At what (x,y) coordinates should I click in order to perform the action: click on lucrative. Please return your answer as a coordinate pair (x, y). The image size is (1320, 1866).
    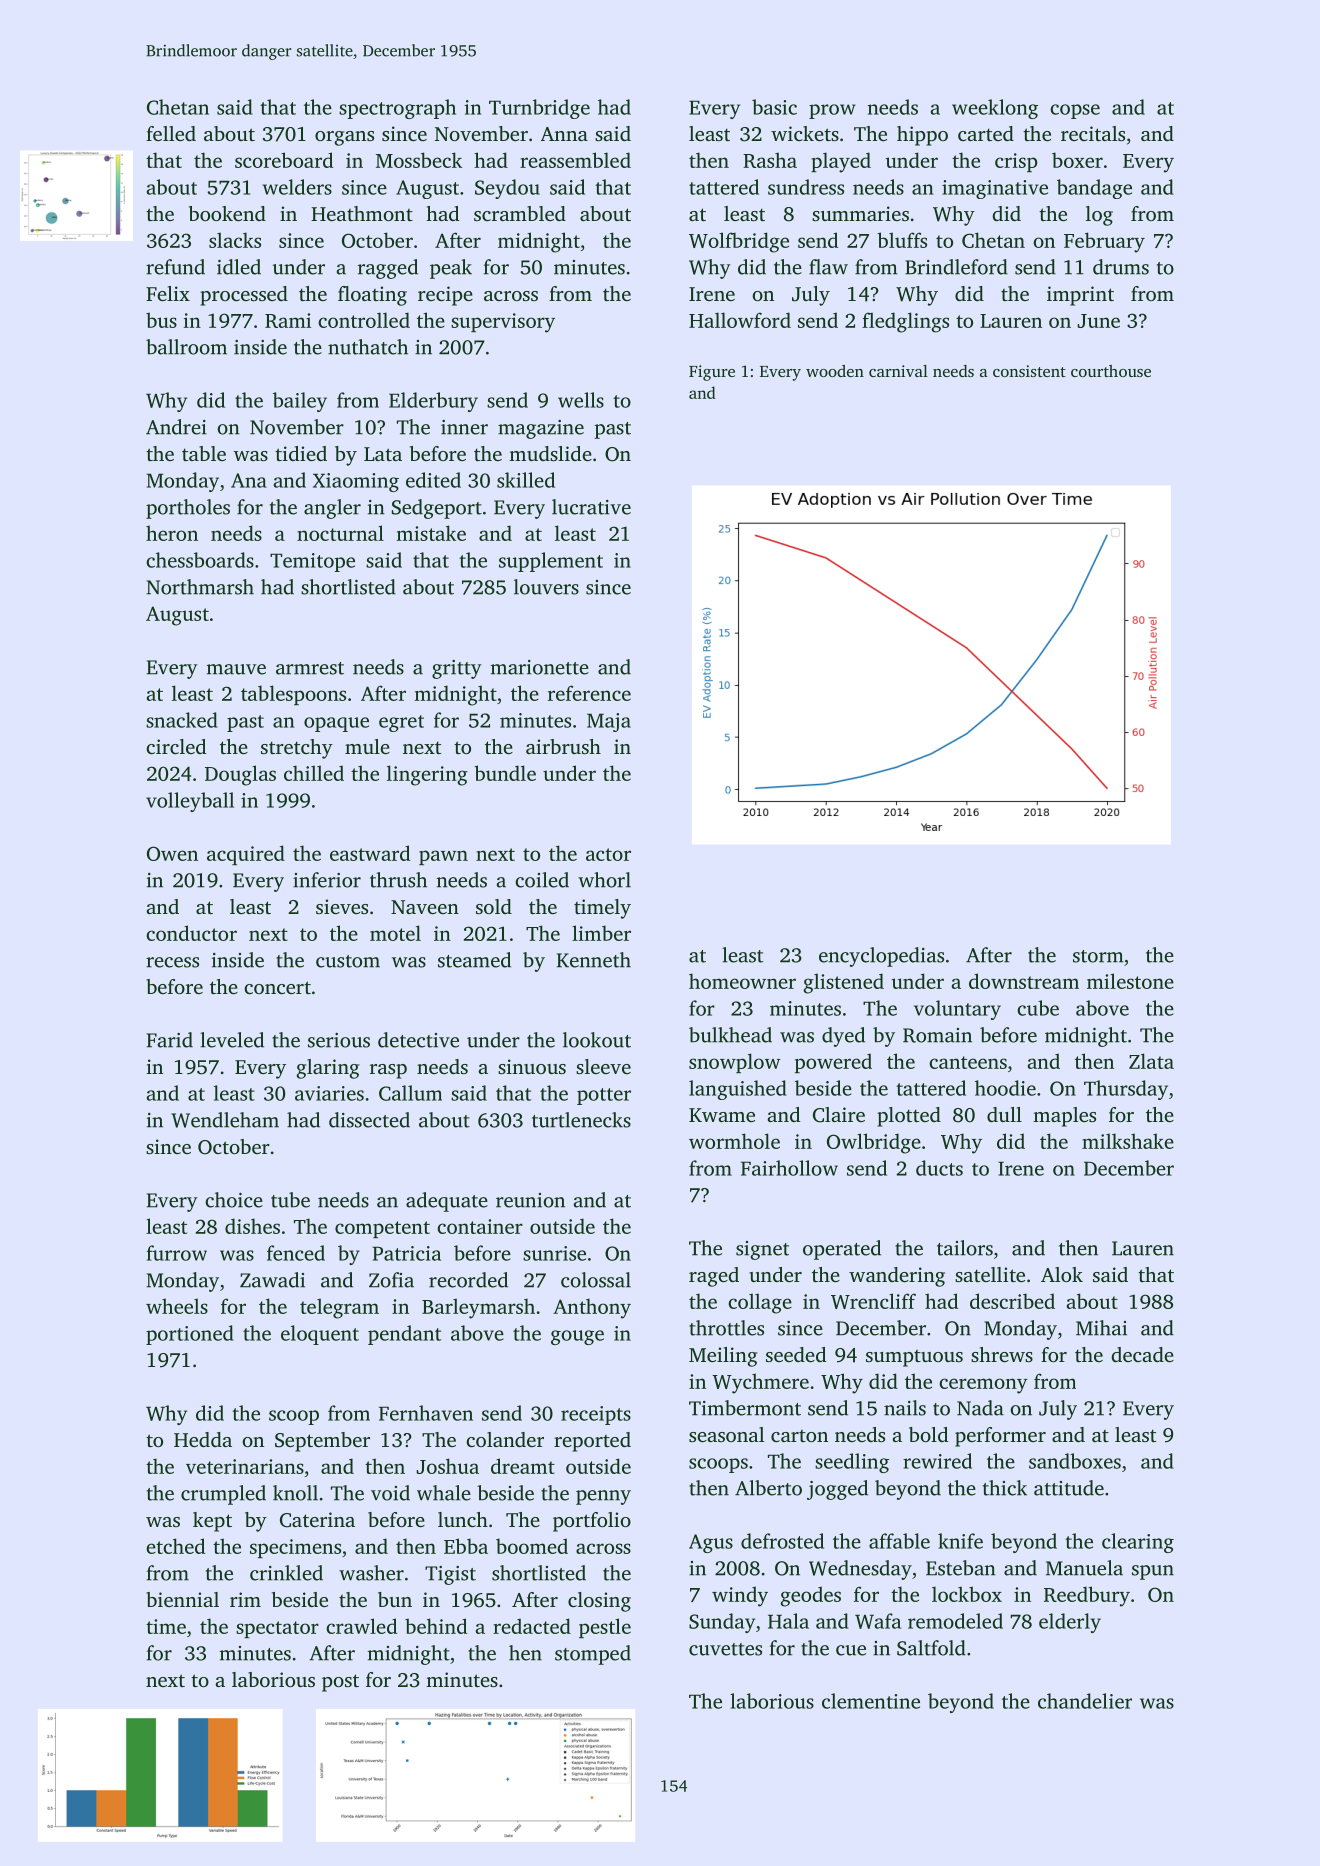
    Looking at the image, I should click on (591, 507).
